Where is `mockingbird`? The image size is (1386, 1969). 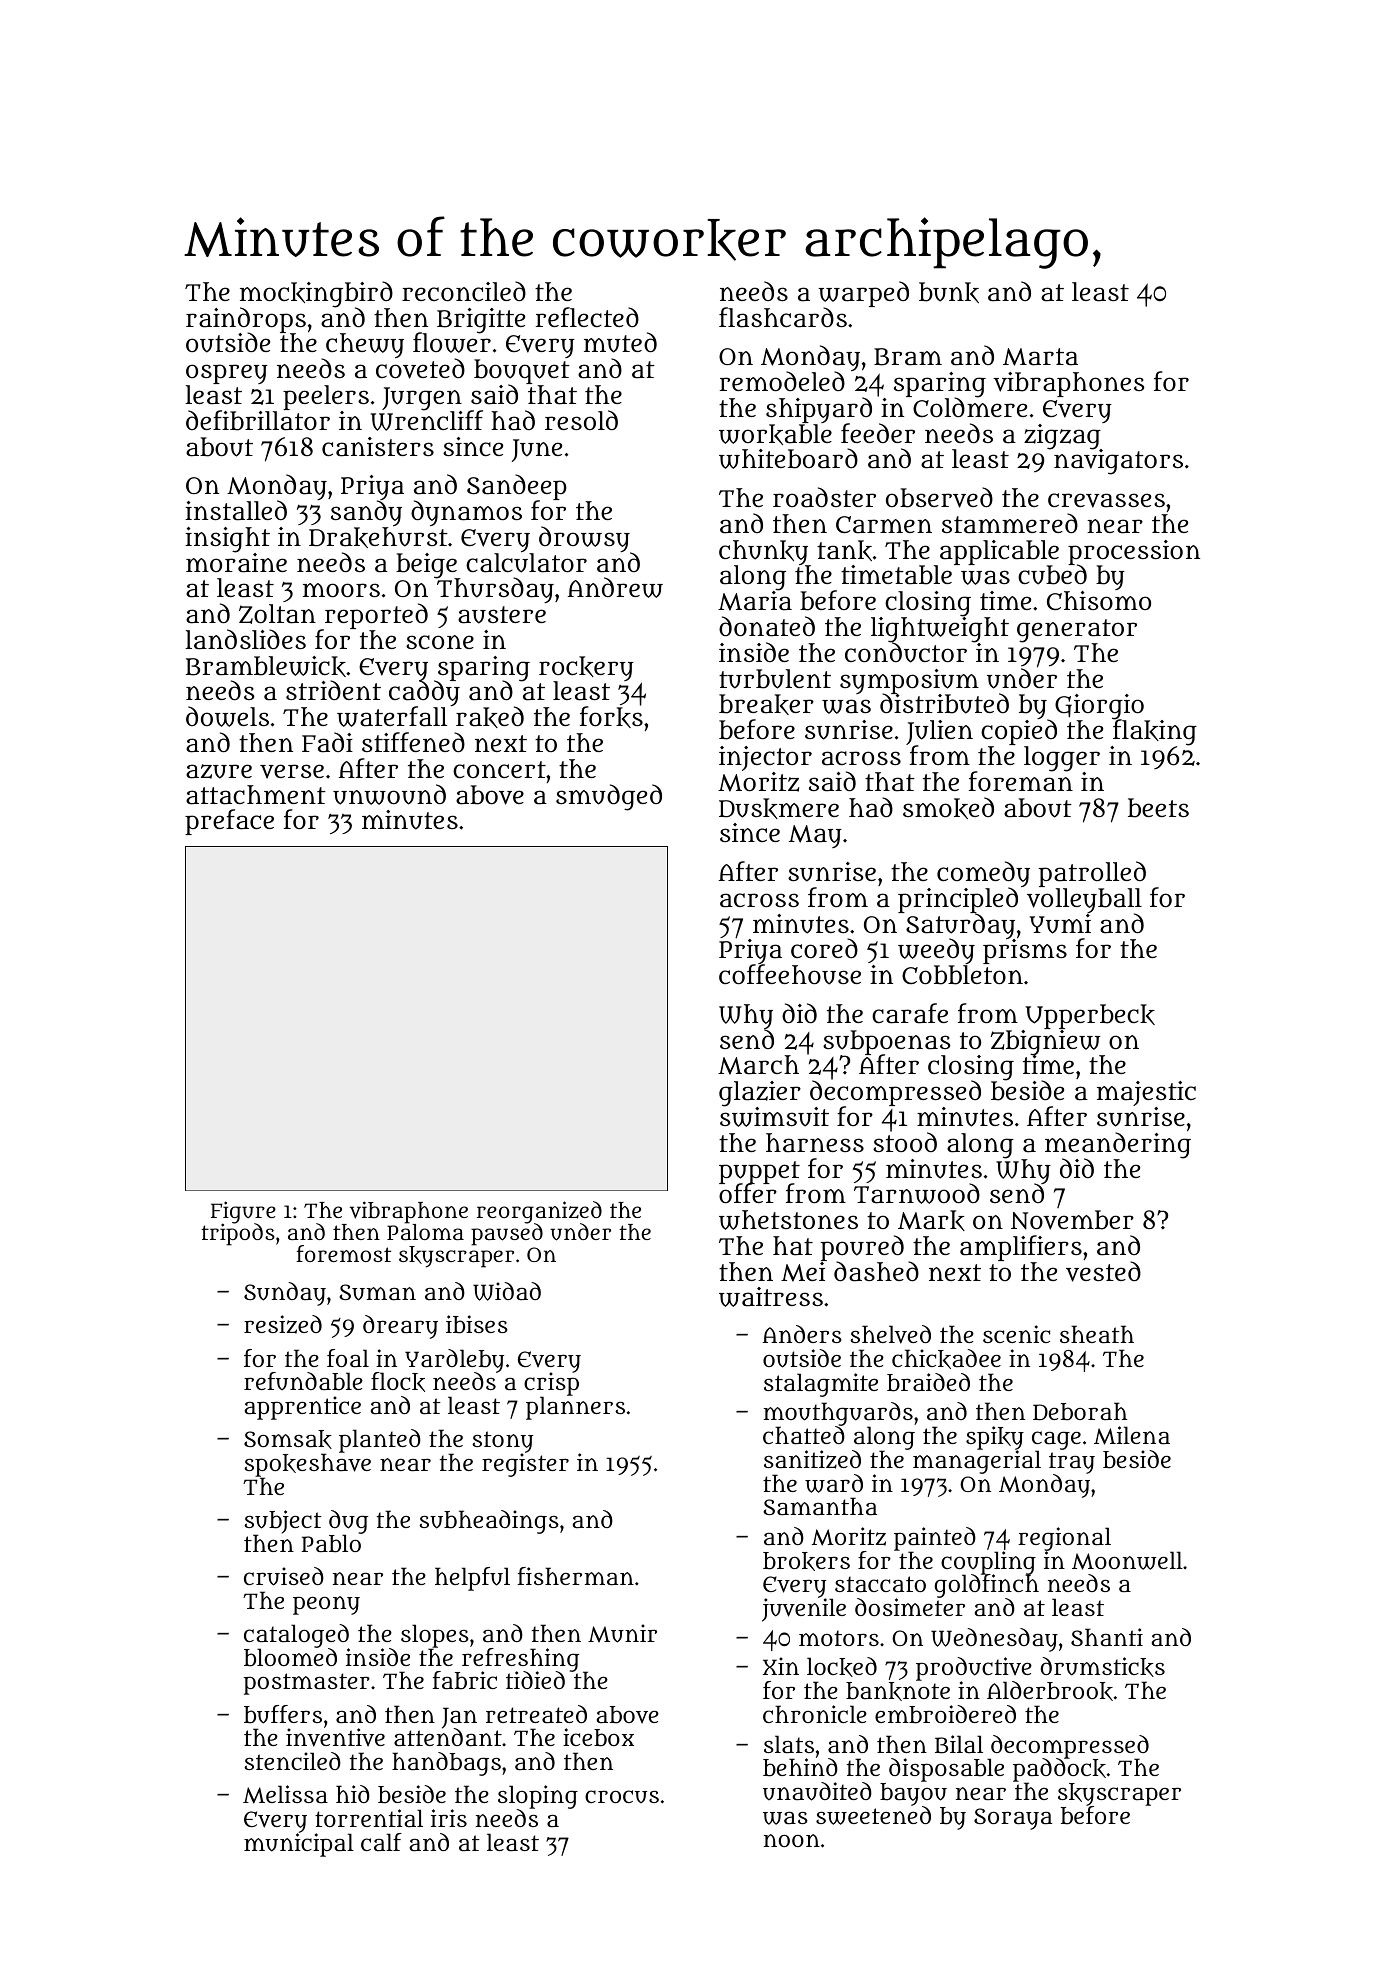
mockingbird is located at coordinates (316, 294).
